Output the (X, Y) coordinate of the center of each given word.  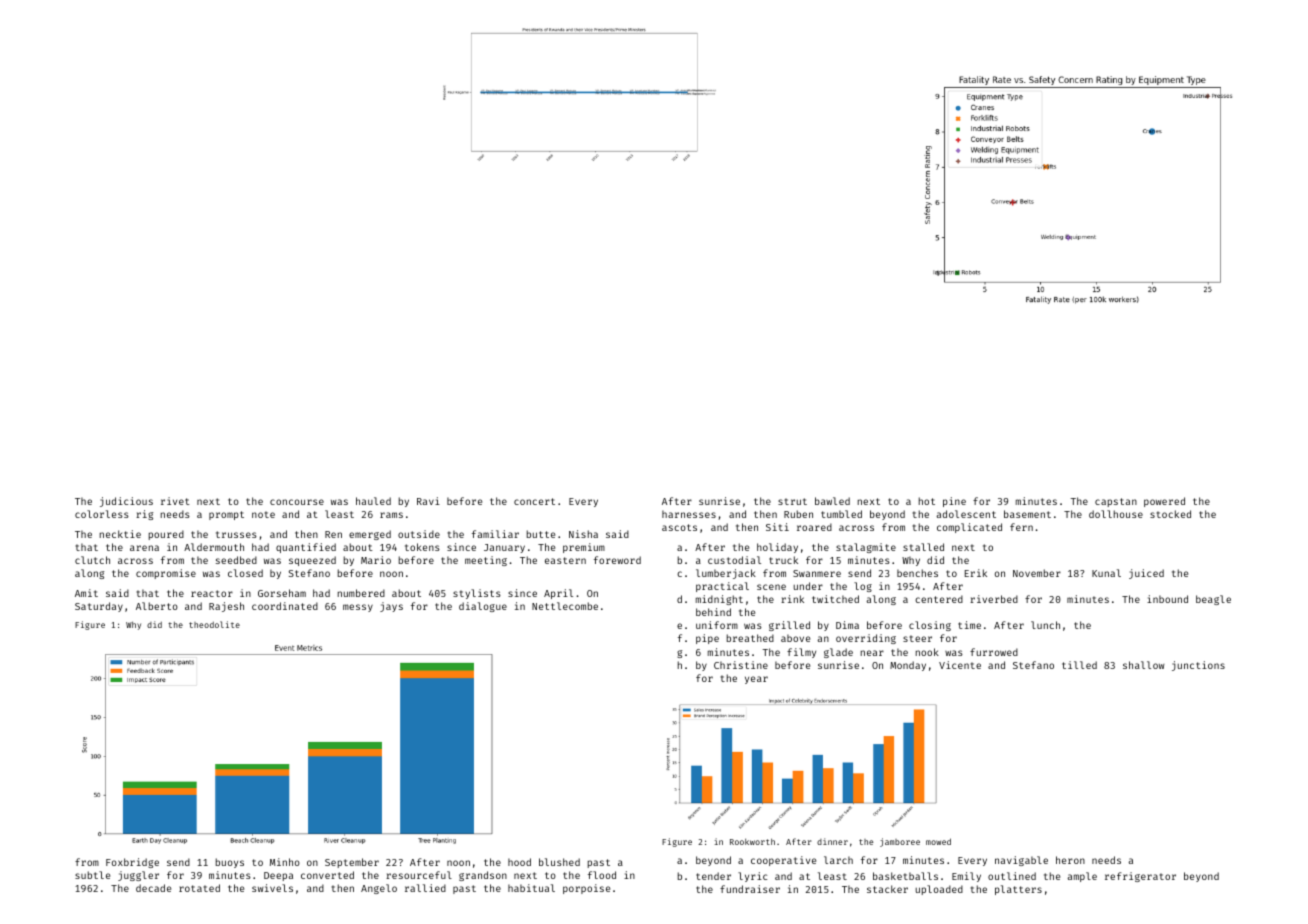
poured (166, 535)
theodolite (214, 624)
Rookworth (752, 842)
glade (838, 653)
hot (927, 501)
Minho (285, 862)
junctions (1198, 666)
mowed (938, 841)
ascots (679, 527)
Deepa (278, 876)
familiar (495, 534)
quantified (306, 548)
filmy (801, 653)
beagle (1213, 600)
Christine (741, 665)
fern (1021, 527)
